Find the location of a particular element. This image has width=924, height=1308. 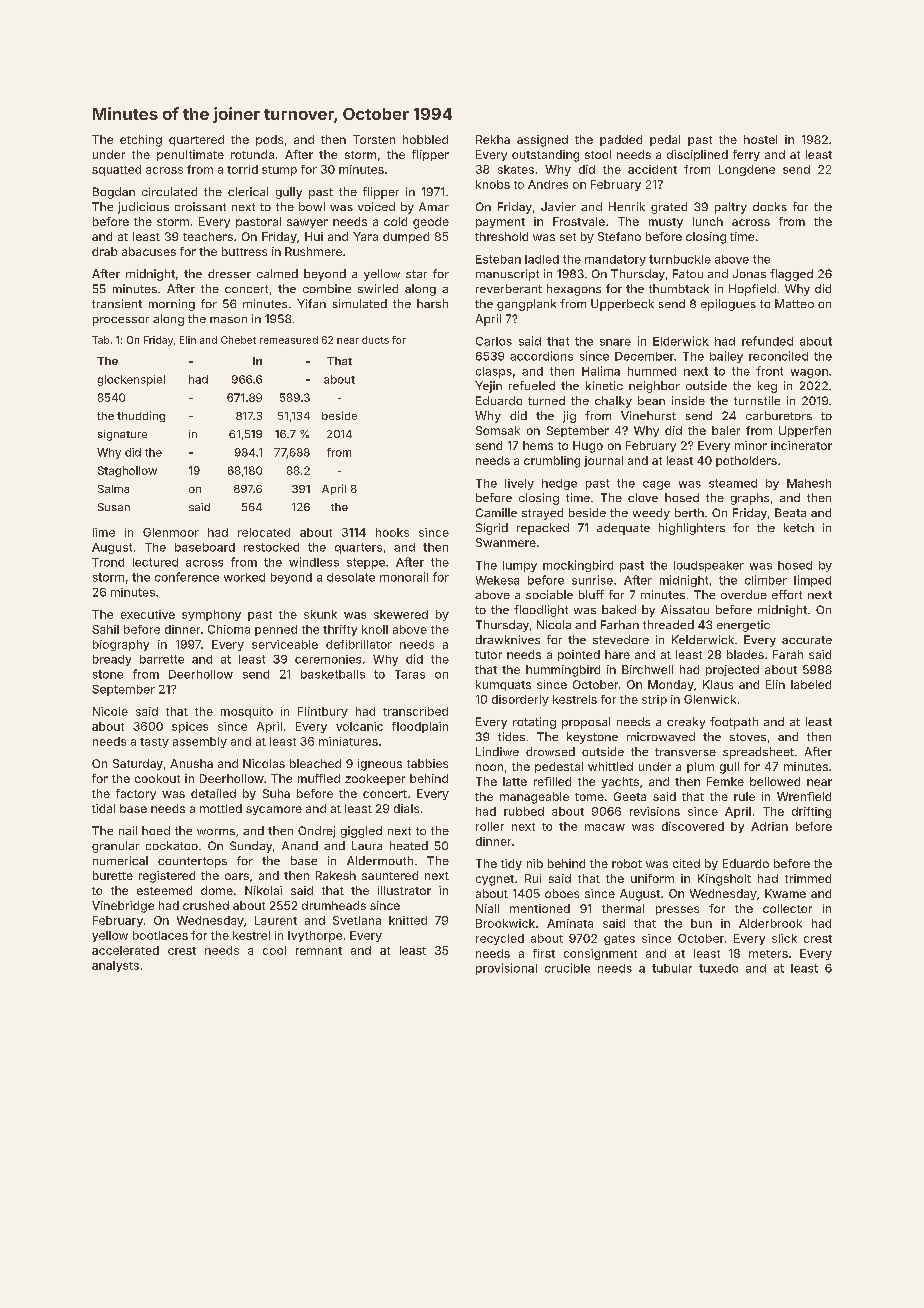

wagon is located at coordinates (809, 373).
